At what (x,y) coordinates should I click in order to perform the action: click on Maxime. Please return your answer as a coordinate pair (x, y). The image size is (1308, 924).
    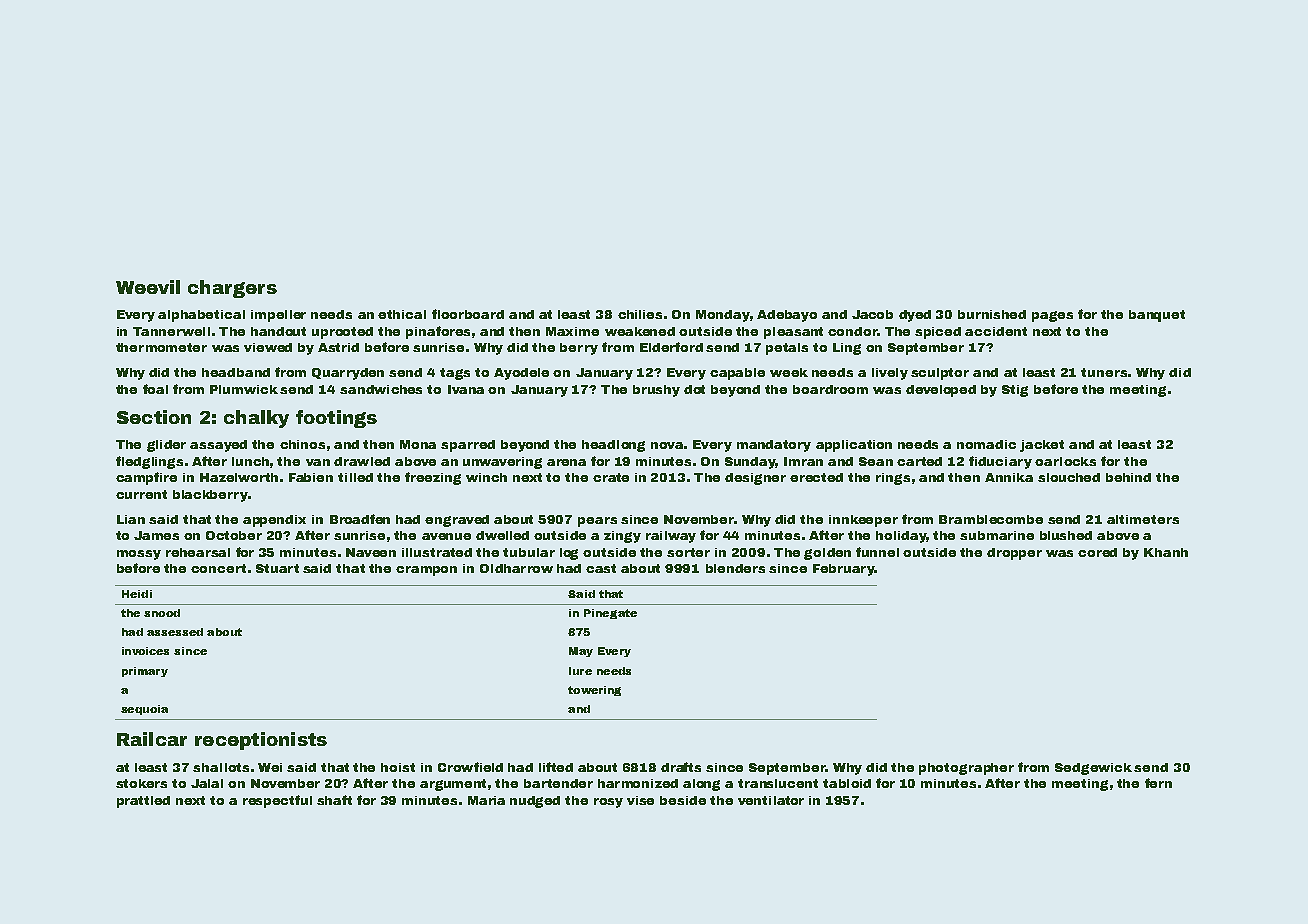
    Looking at the image, I should click on (572, 331).
